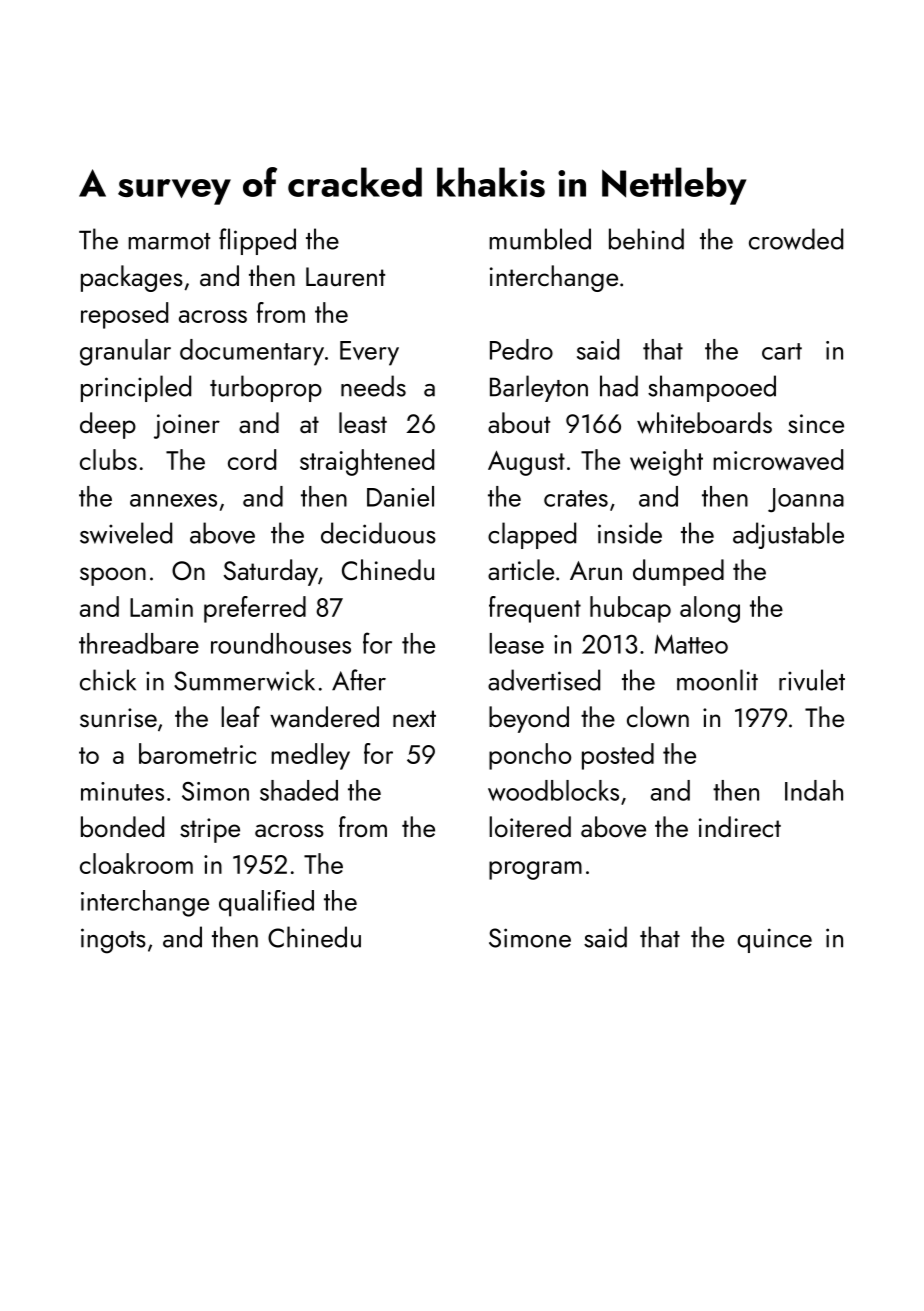 Image resolution: width=924 pixels, height=1311 pixels. Describe the element at coordinates (778, 459) in the page. I see `microwaved` at that location.
